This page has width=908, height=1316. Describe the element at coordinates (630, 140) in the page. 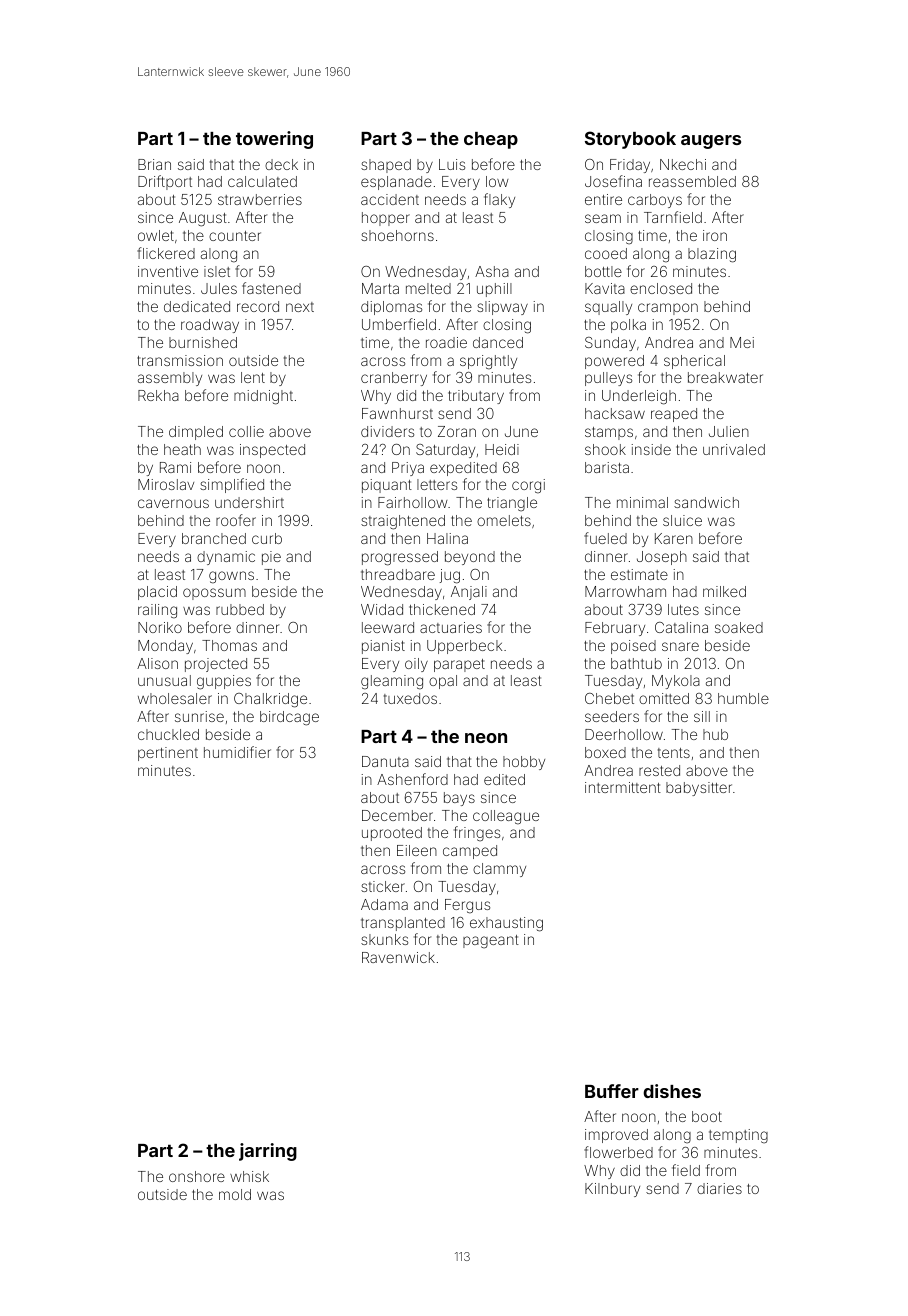

I see `Storybook` at that location.
